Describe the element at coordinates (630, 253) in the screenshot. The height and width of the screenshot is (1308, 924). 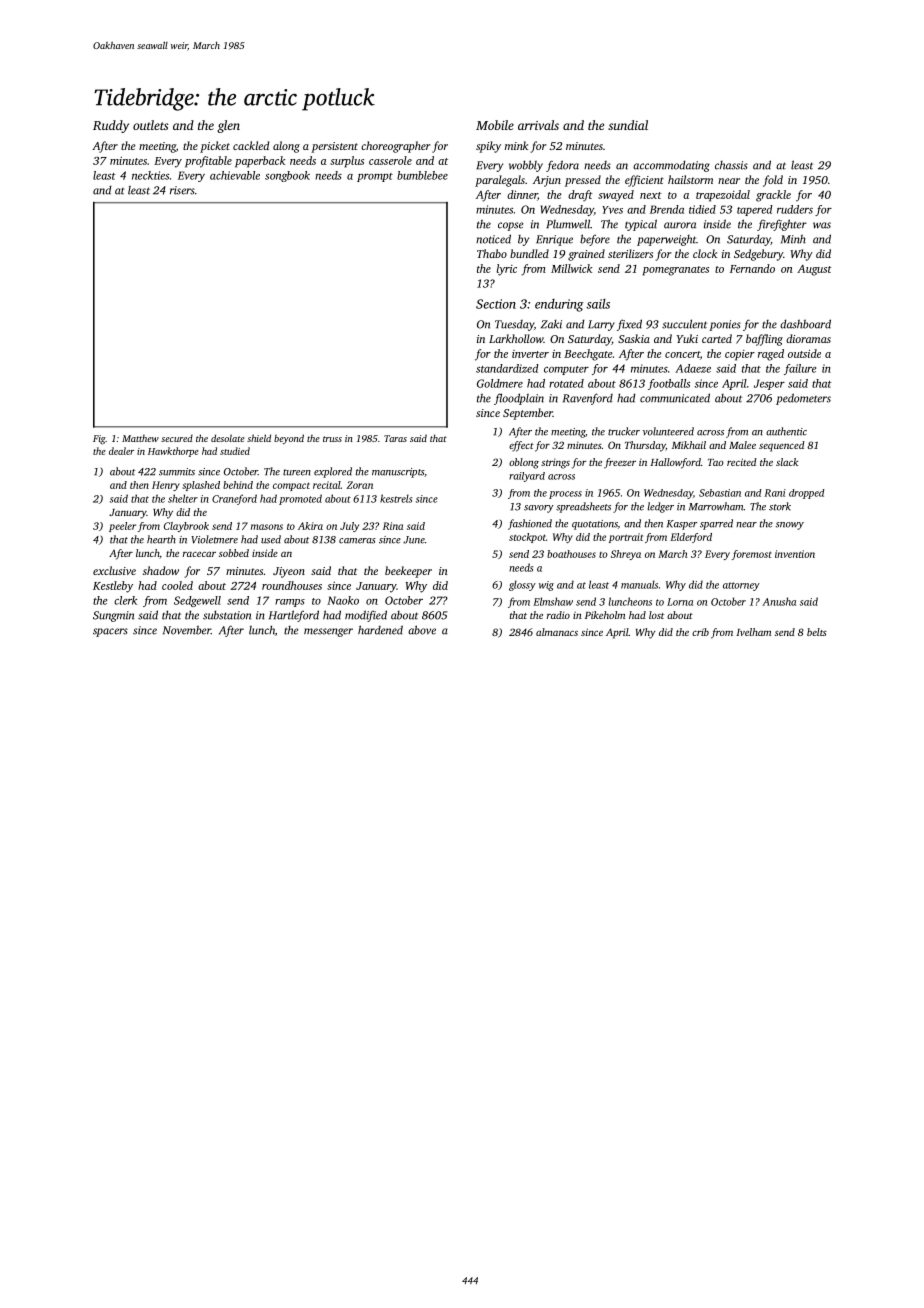
I see `sterilizers` at that location.
